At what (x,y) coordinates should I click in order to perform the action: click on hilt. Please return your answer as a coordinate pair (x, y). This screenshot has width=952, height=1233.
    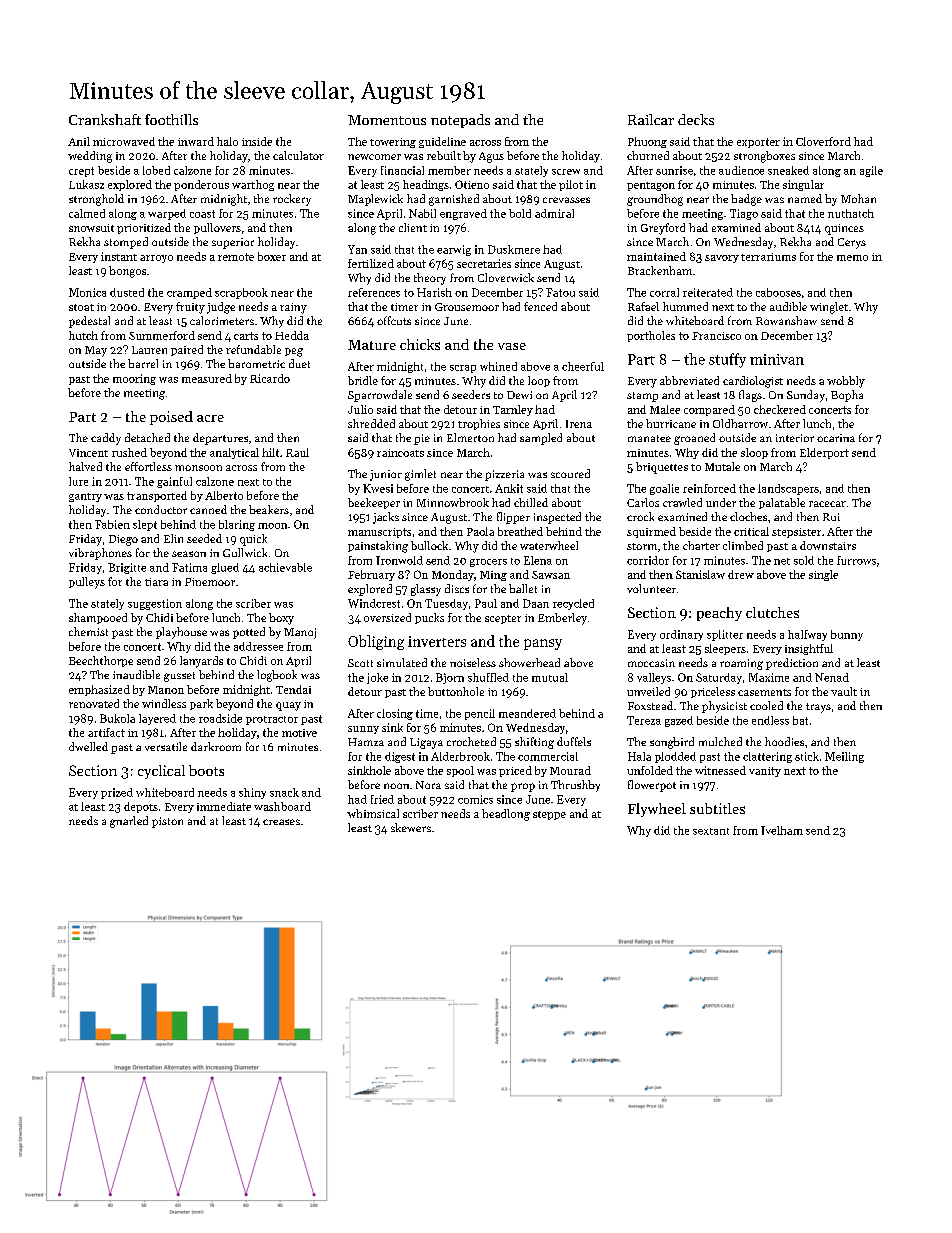
    Looking at the image, I should click on (270, 452).
